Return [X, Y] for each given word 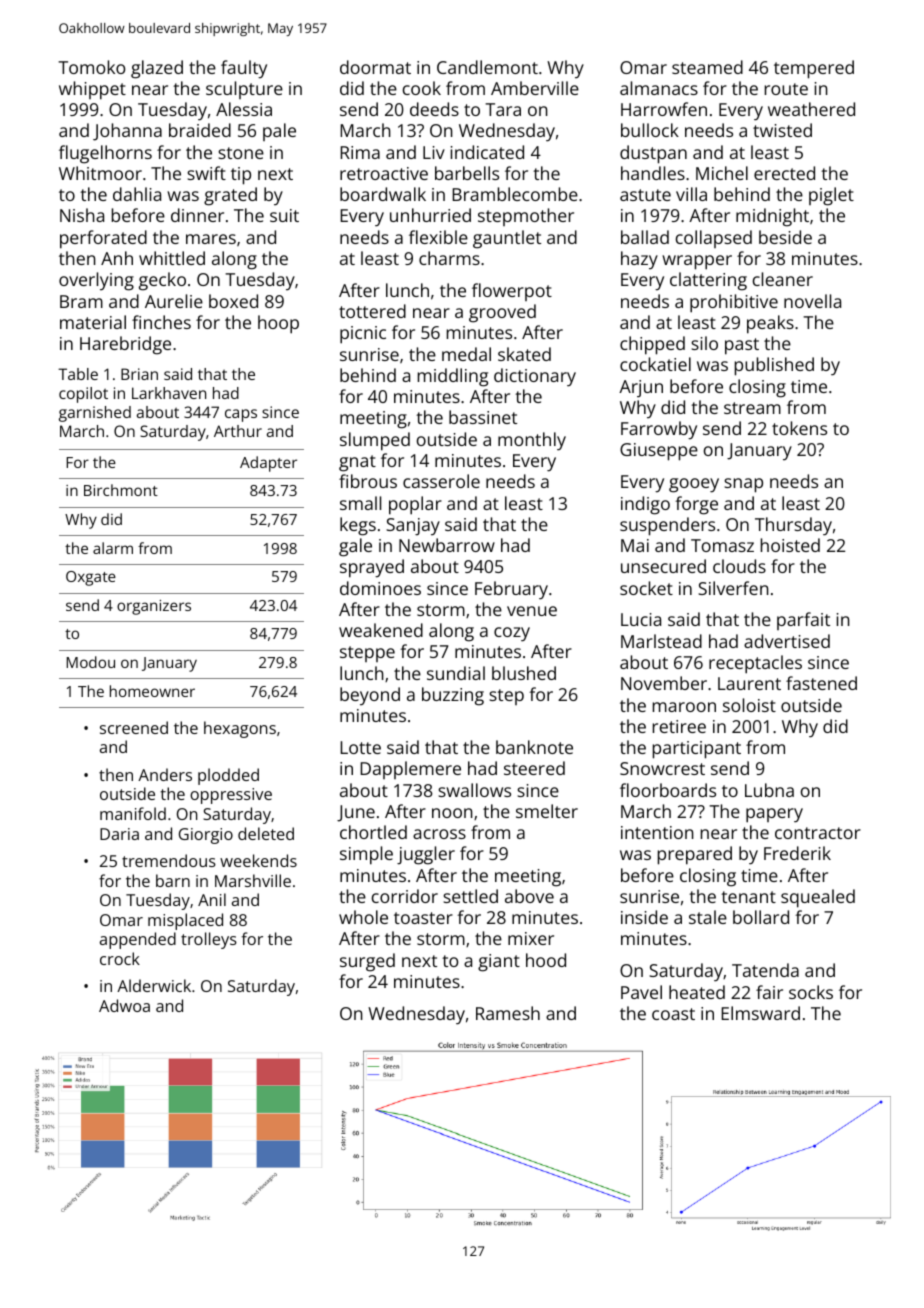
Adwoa [124, 1005]
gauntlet [507, 239]
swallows [474, 790]
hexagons [240, 729]
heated [697, 992]
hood [546, 960]
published [774, 366]
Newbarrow [447, 545]
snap [743, 485]
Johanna [127, 132]
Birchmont [121, 490]
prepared [695, 855]
